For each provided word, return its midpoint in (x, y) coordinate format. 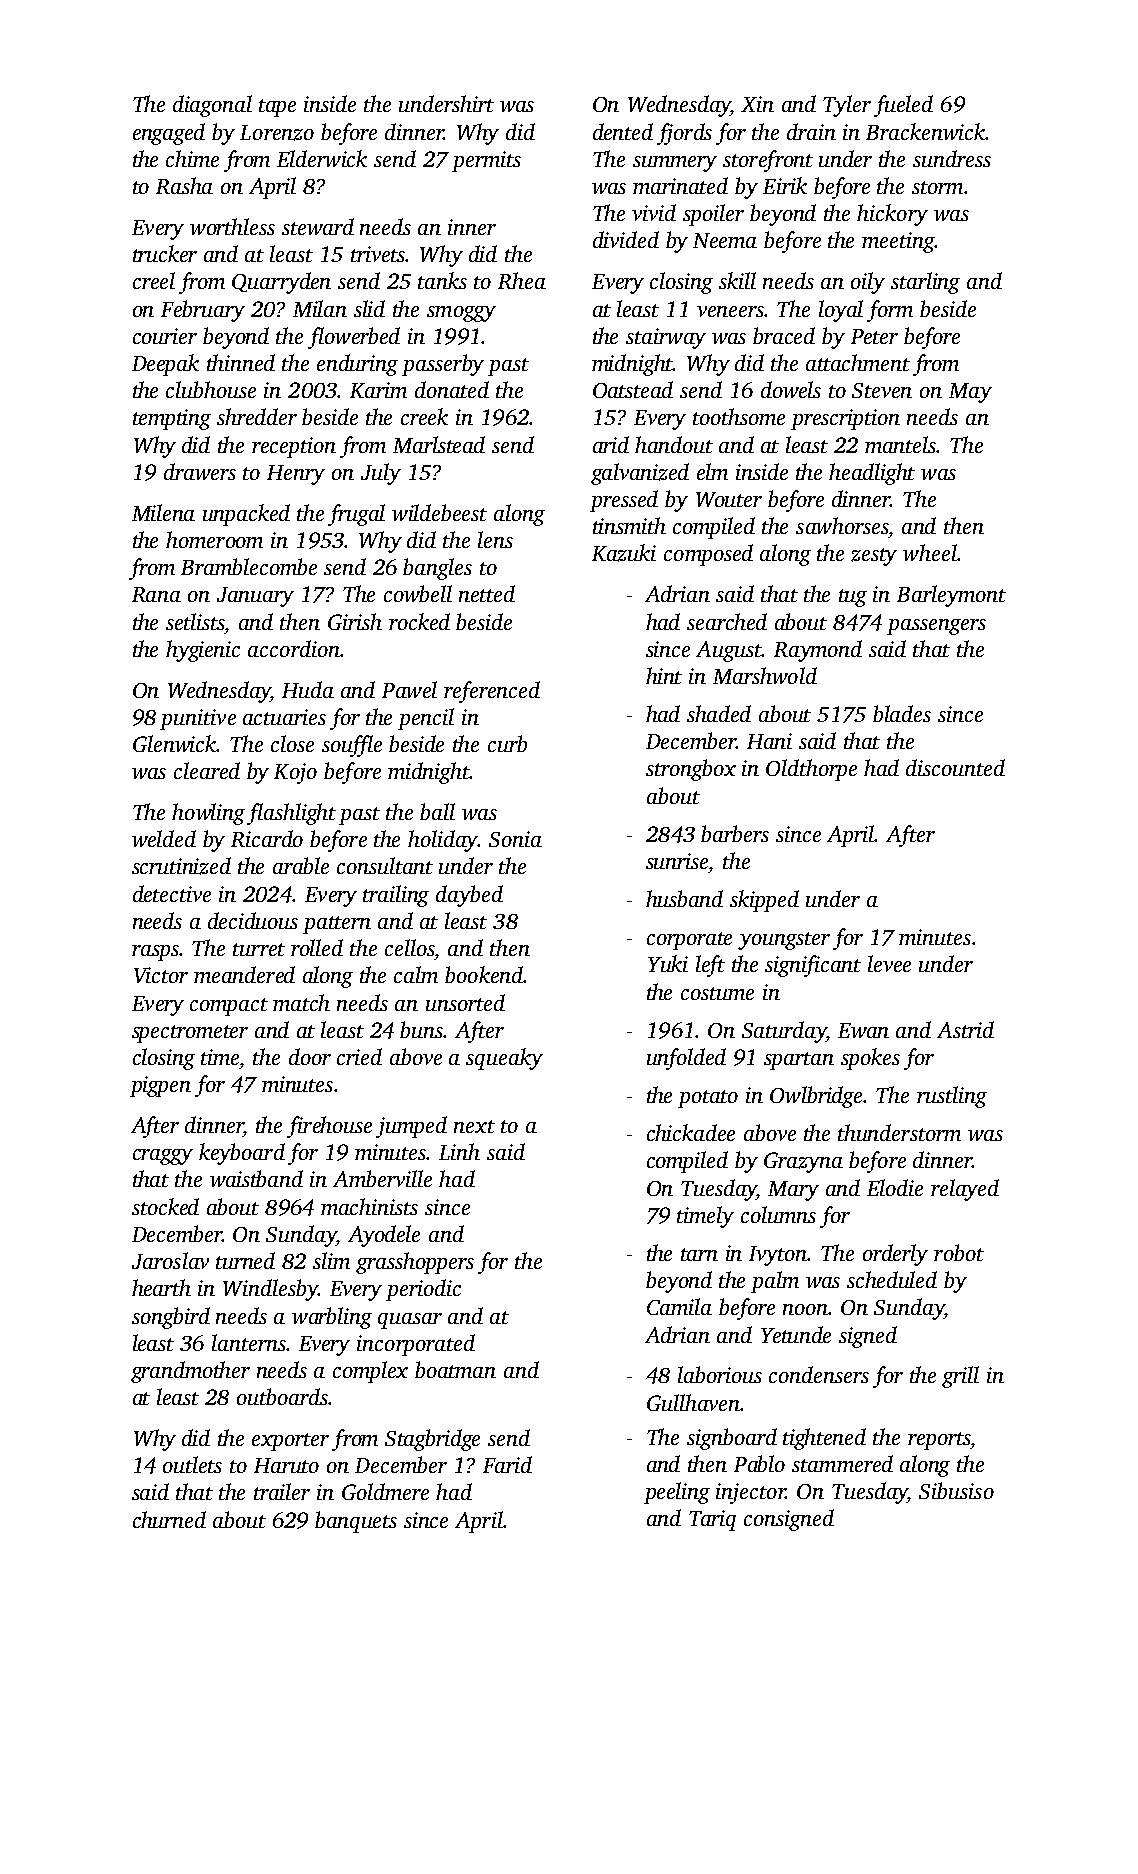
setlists (195, 621)
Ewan (863, 1030)
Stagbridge (432, 1440)
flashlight (291, 814)
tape (277, 108)
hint (664, 675)
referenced (492, 692)
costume (717, 993)
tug (853, 598)
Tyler (847, 106)
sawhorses (842, 525)
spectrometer (190, 1034)
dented (623, 131)
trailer (282, 1491)
